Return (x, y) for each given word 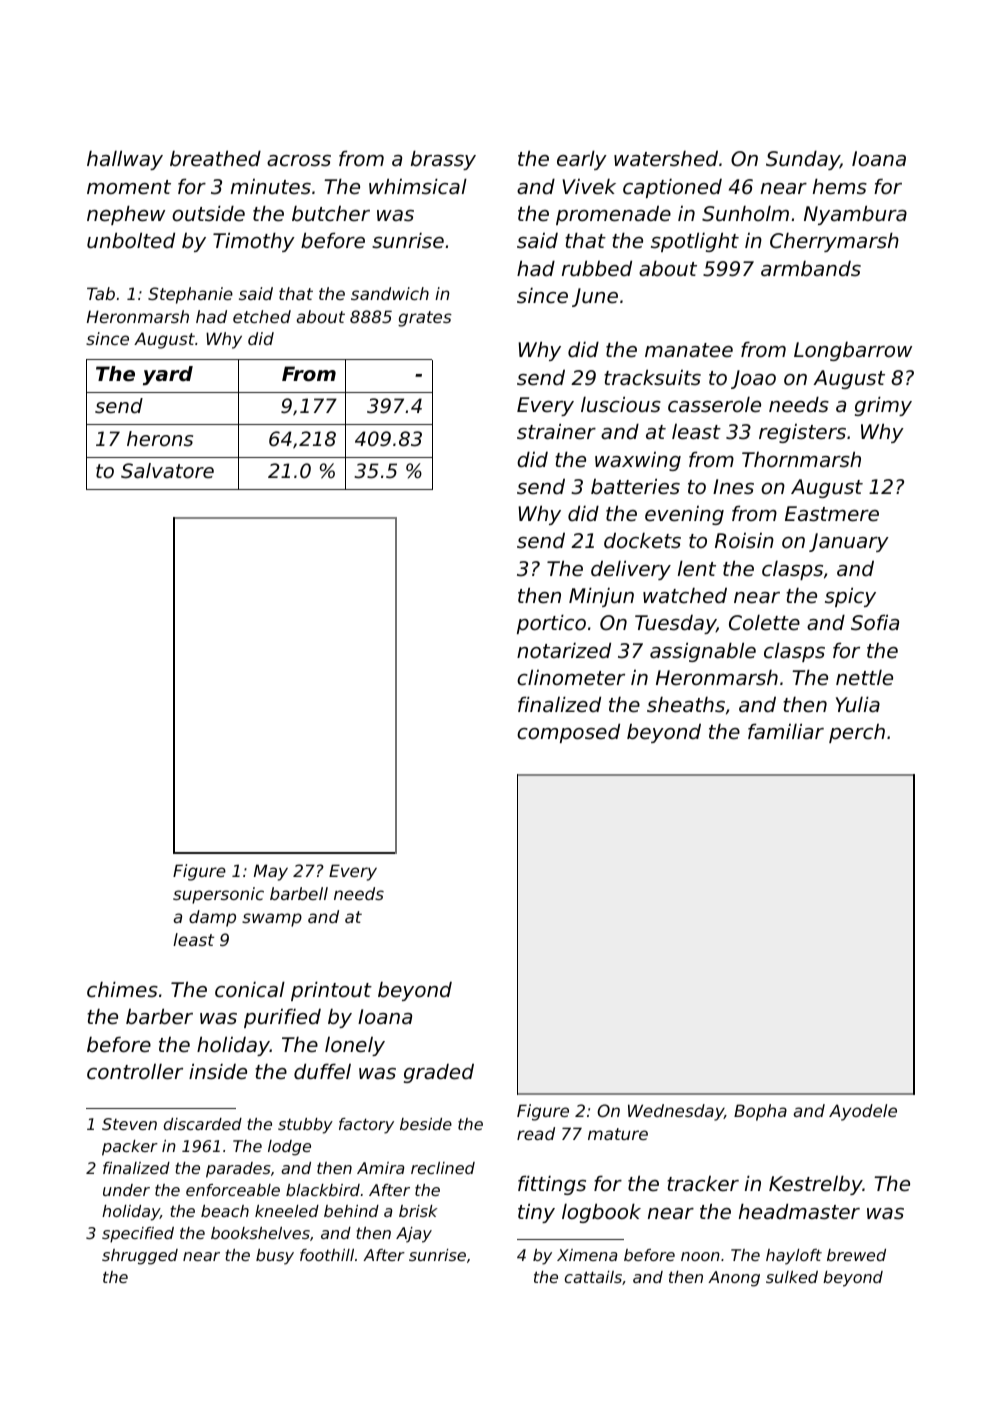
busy (275, 1257)
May (271, 872)
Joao (753, 379)
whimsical (418, 186)
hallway (125, 160)
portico (551, 624)
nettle (864, 677)
